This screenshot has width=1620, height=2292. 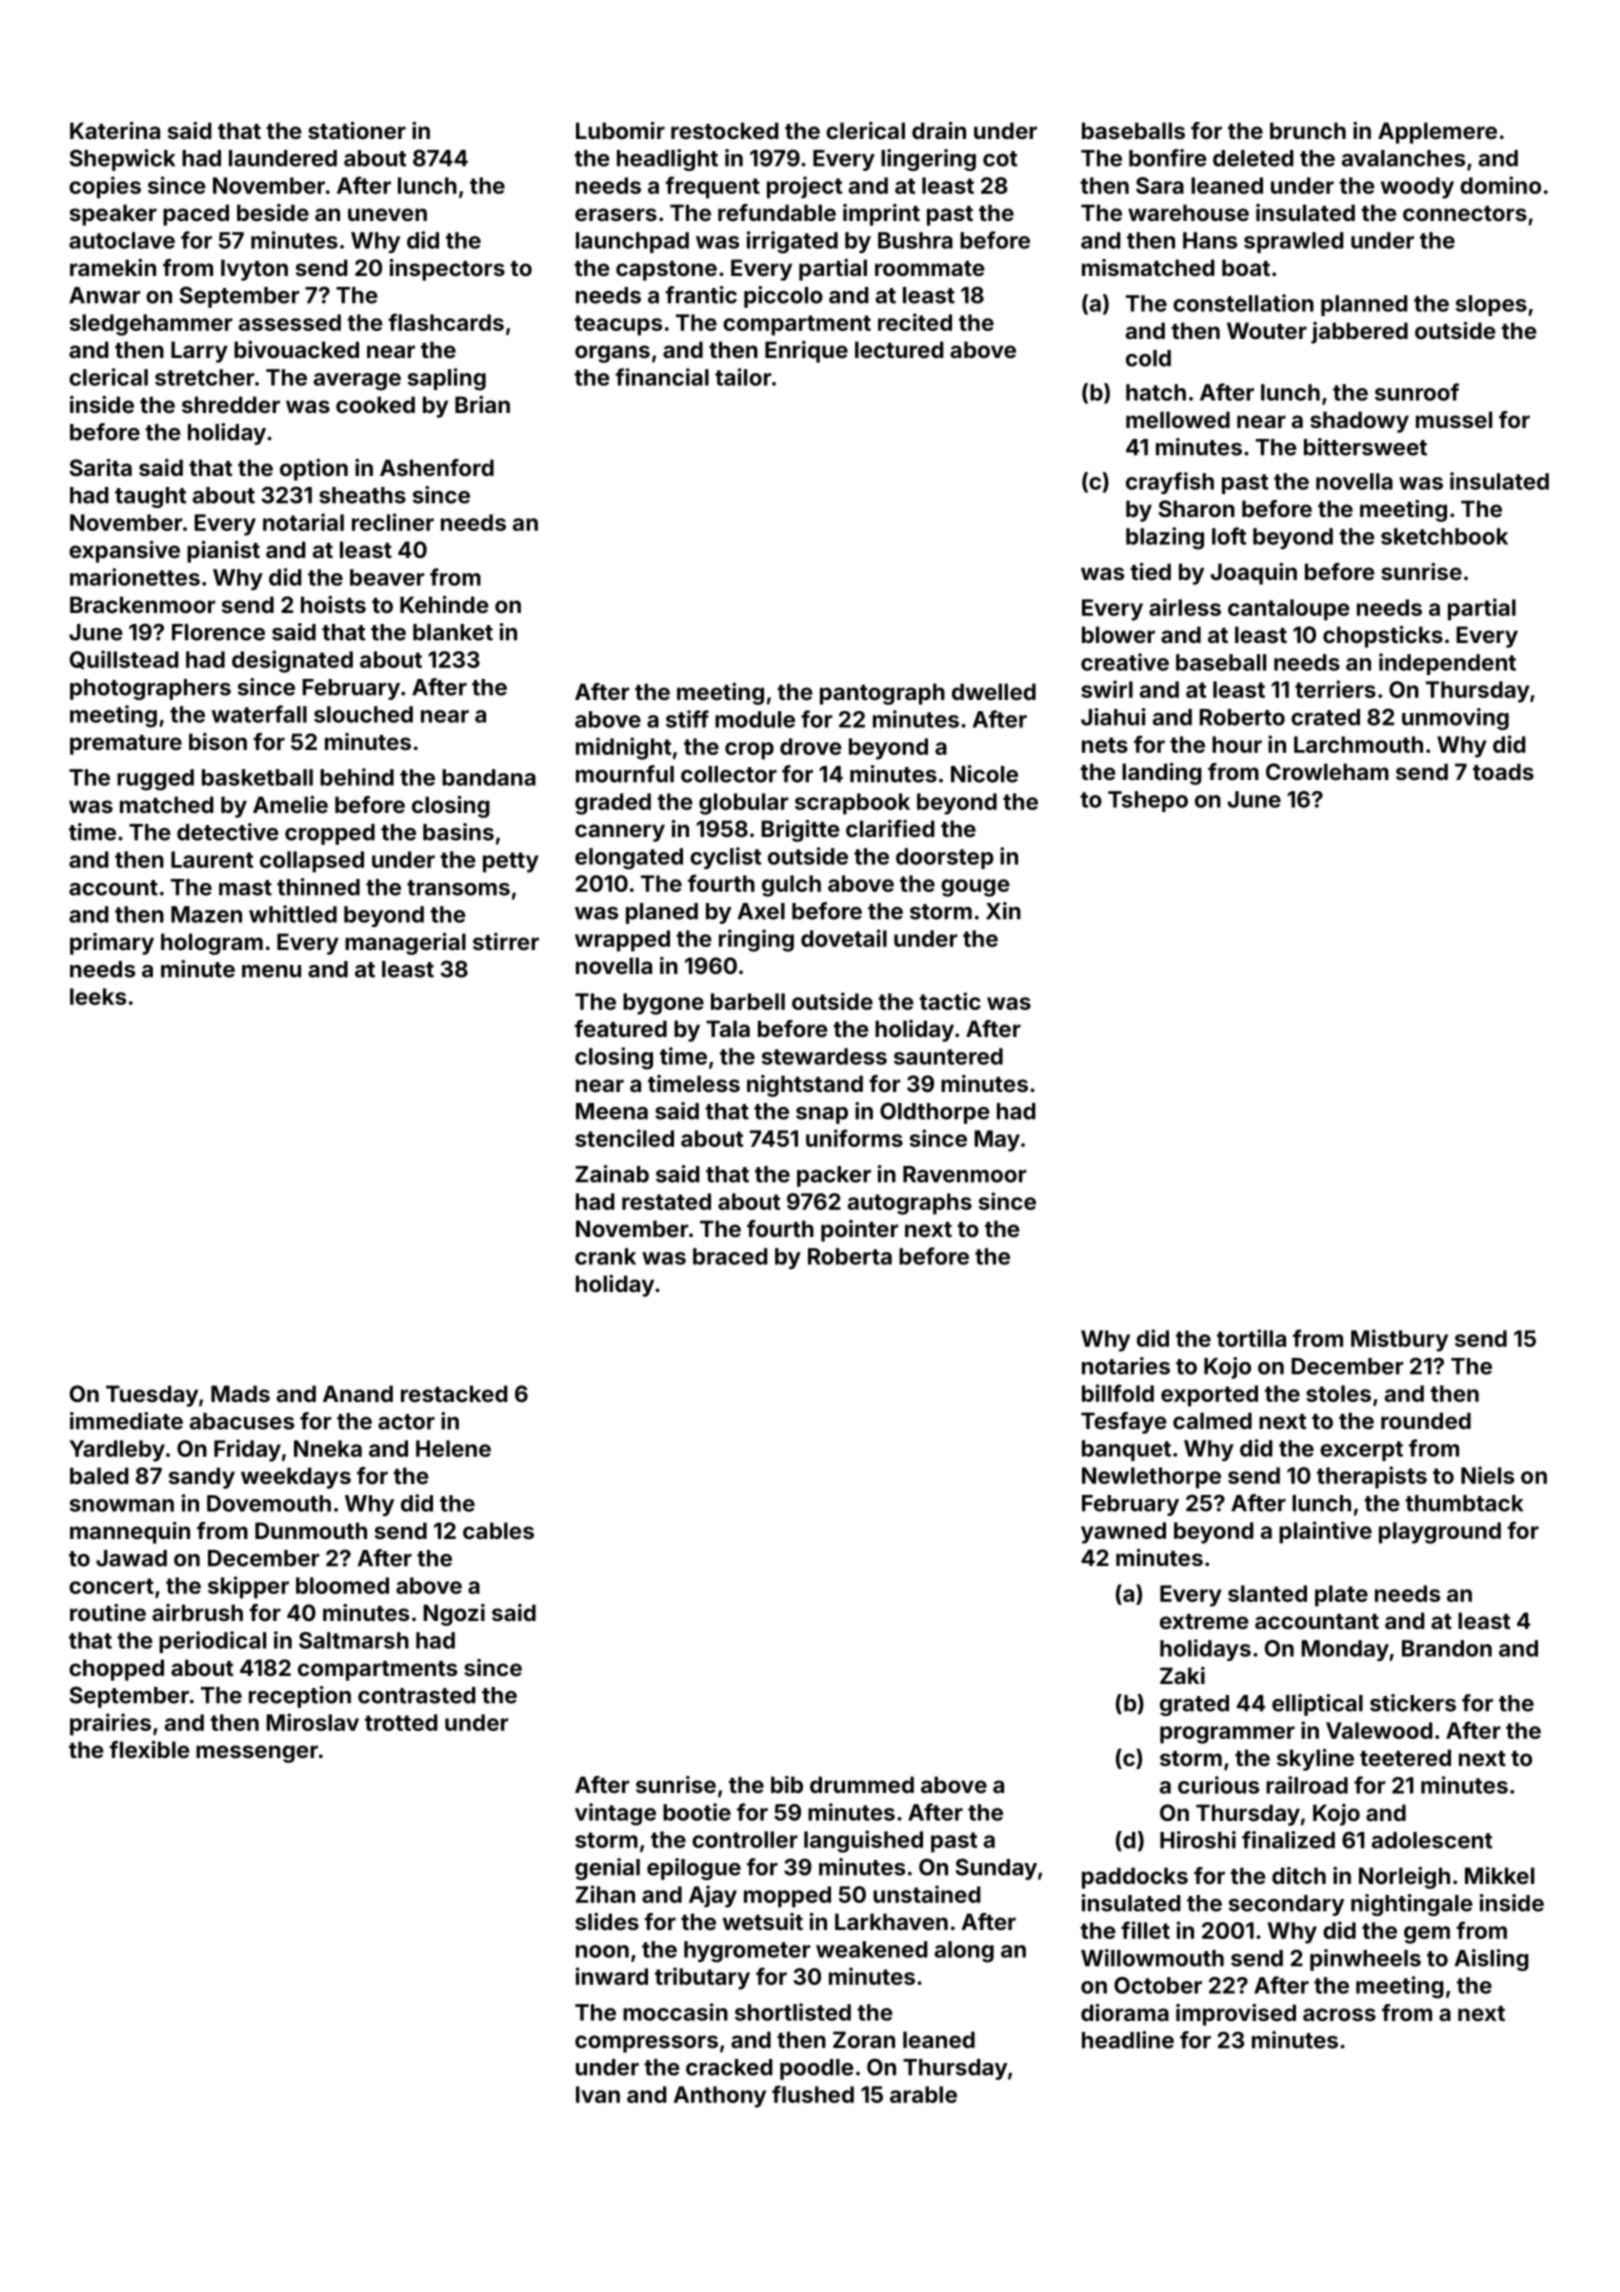 What do you see at coordinates (598, 2094) in the screenshot?
I see `Ivan` at bounding box center [598, 2094].
